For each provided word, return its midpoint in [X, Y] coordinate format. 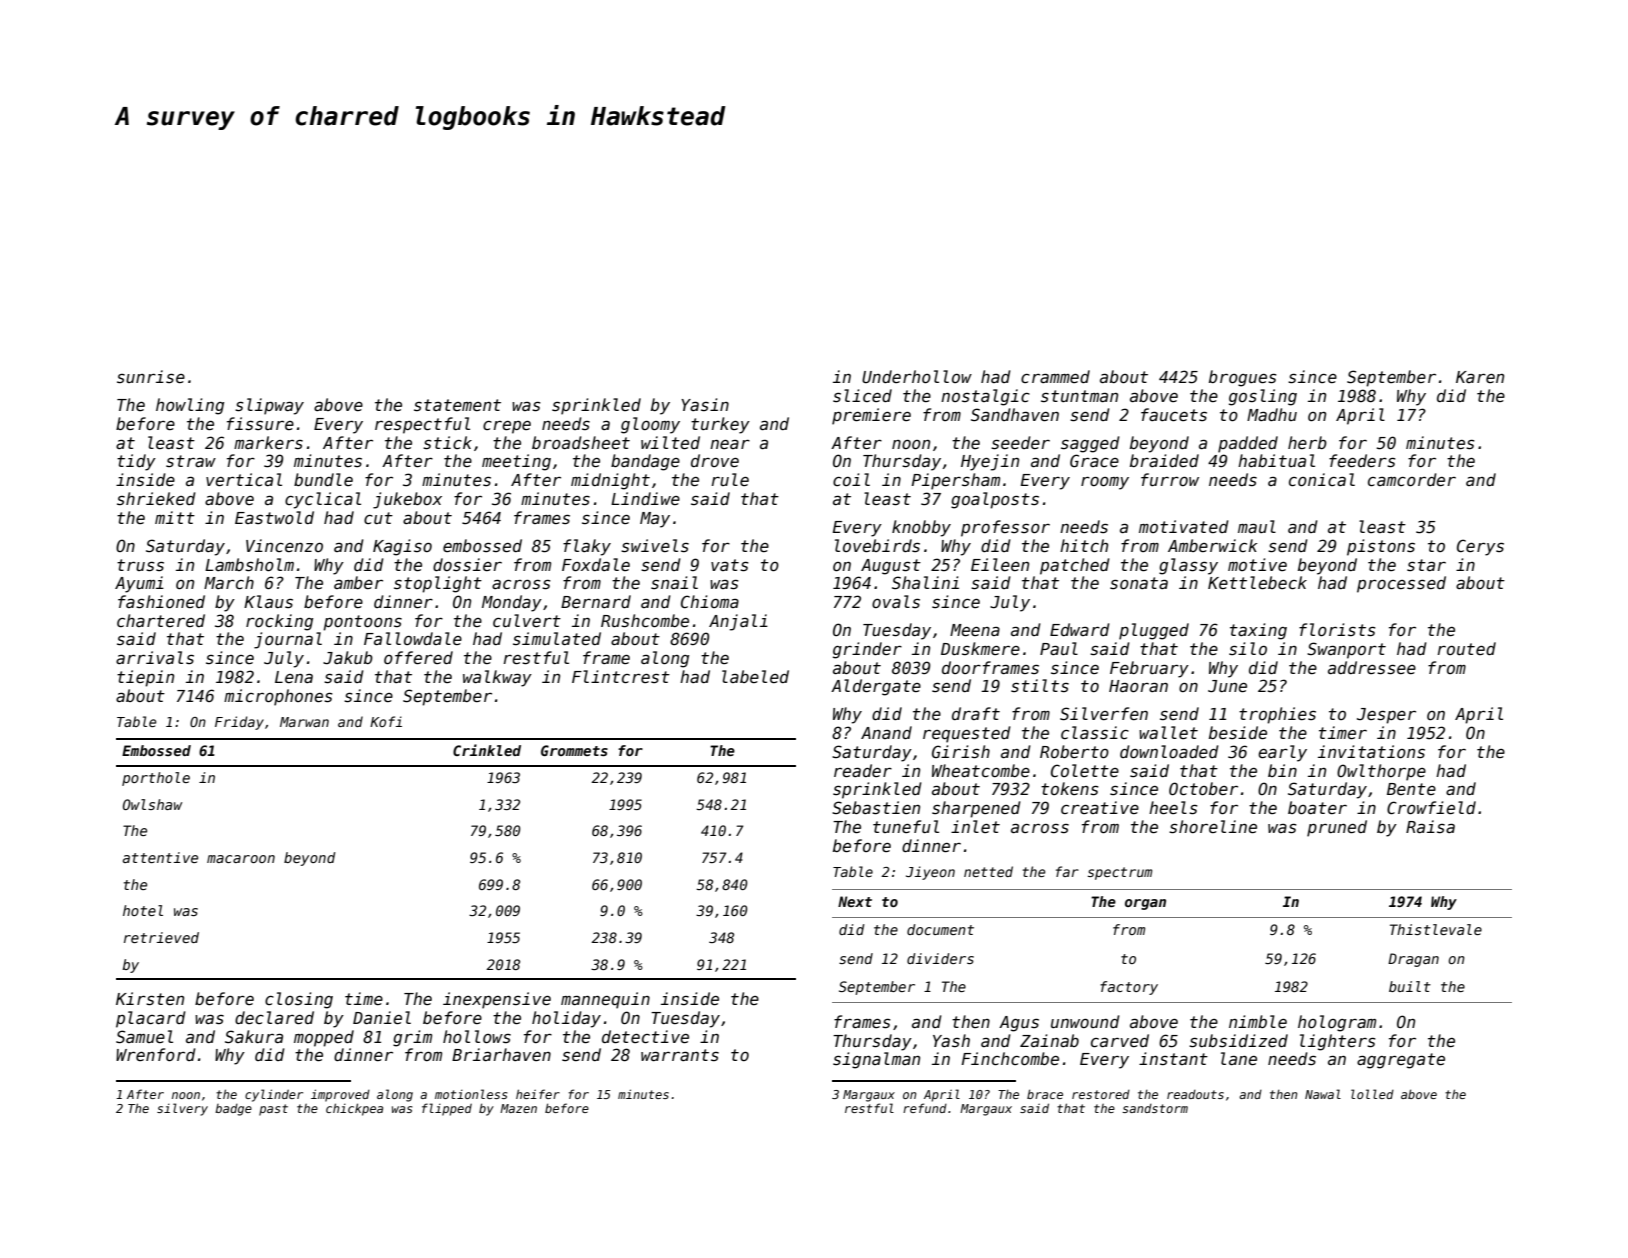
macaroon [241, 859]
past [273, 1110]
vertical [244, 479]
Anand [886, 732]
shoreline [1213, 827]
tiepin [145, 678]
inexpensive [497, 1000]
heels [1173, 808]
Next [855, 901]
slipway [269, 406]
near [730, 444]
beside [1238, 732]
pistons [1381, 547]
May [655, 520]
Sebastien [876, 808]
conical [1322, 479]
